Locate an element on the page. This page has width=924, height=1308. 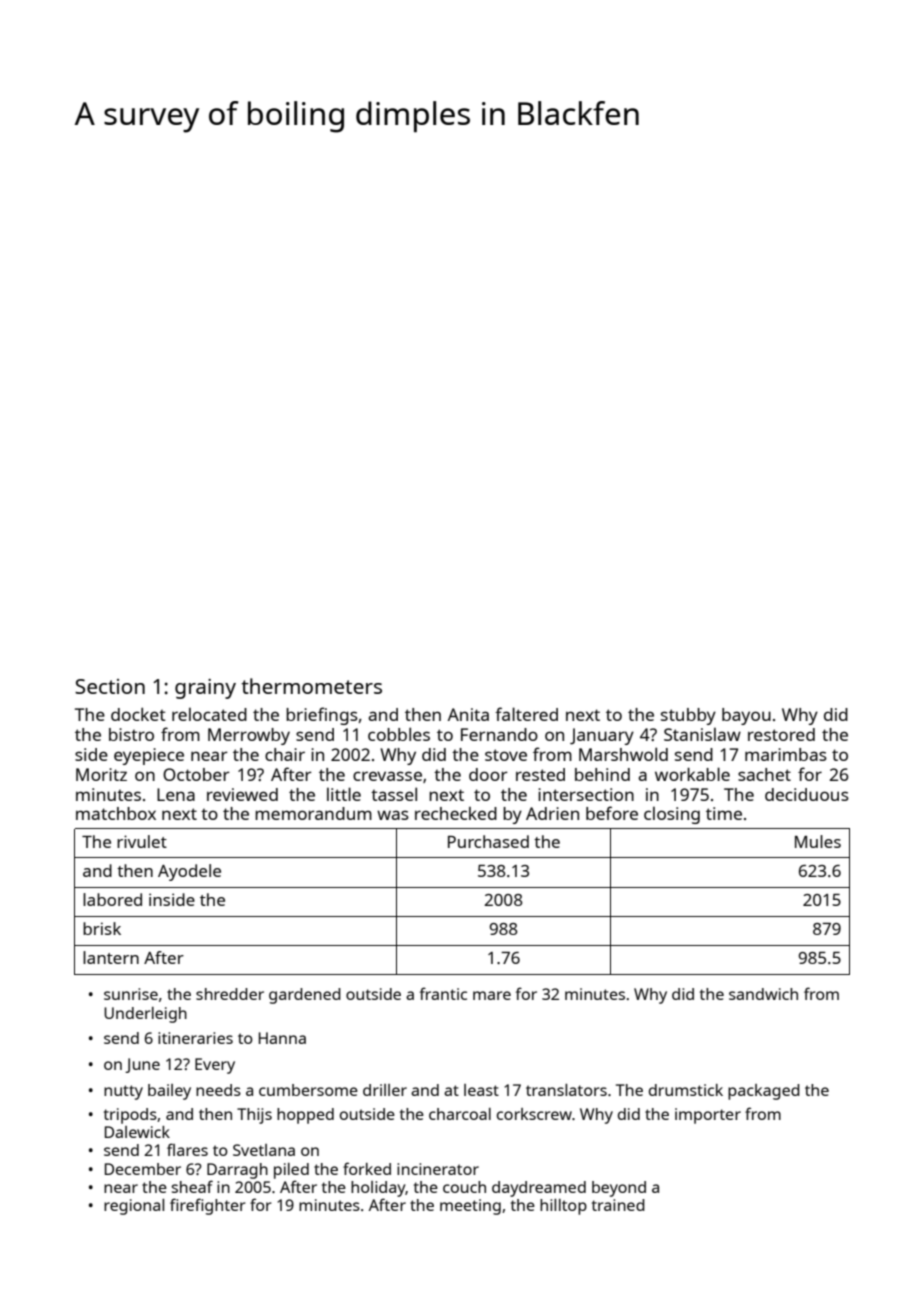
packaged is located at coordinates (764, 1092).
